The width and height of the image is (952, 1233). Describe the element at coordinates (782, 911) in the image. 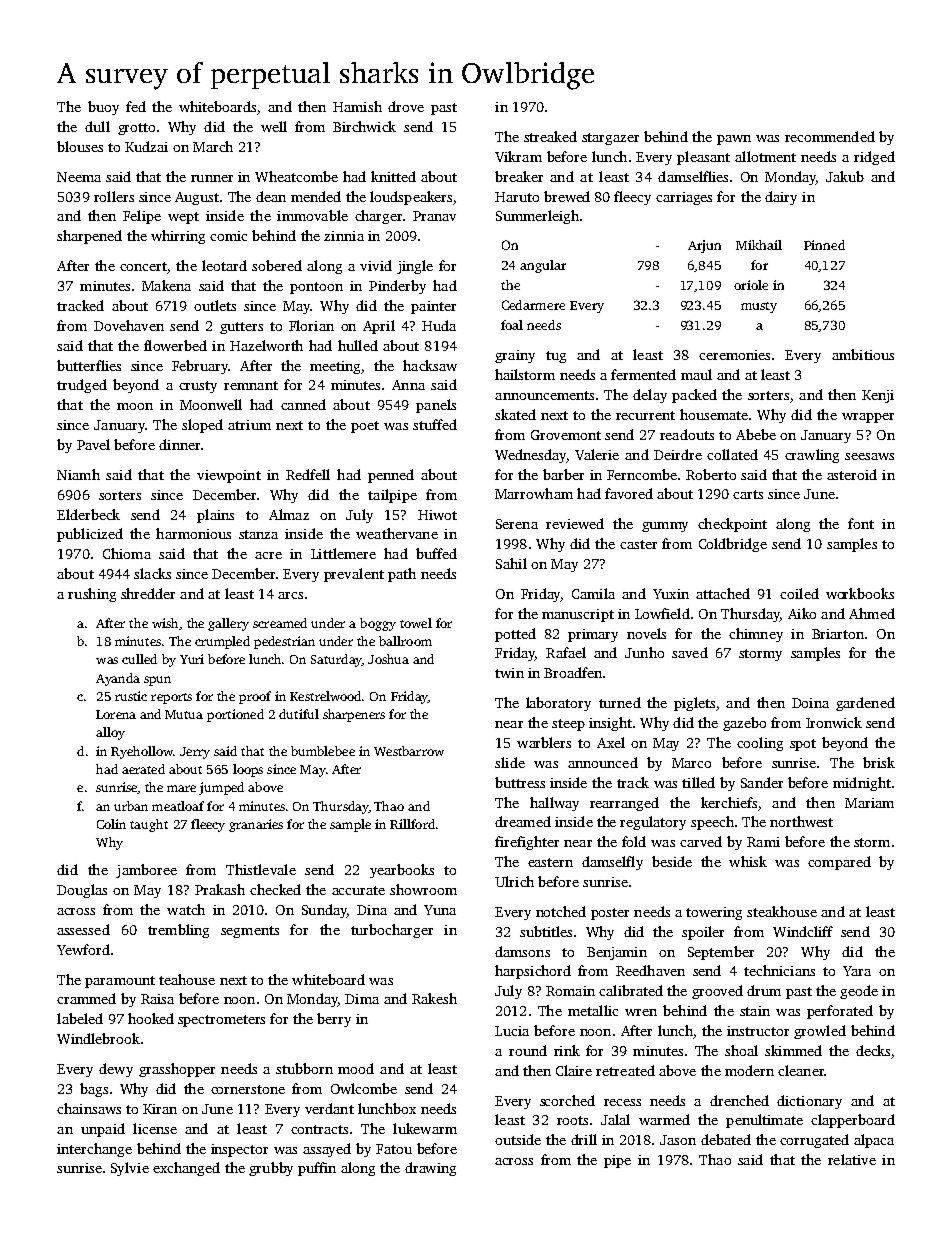

I see `steakhouse` at that location.
